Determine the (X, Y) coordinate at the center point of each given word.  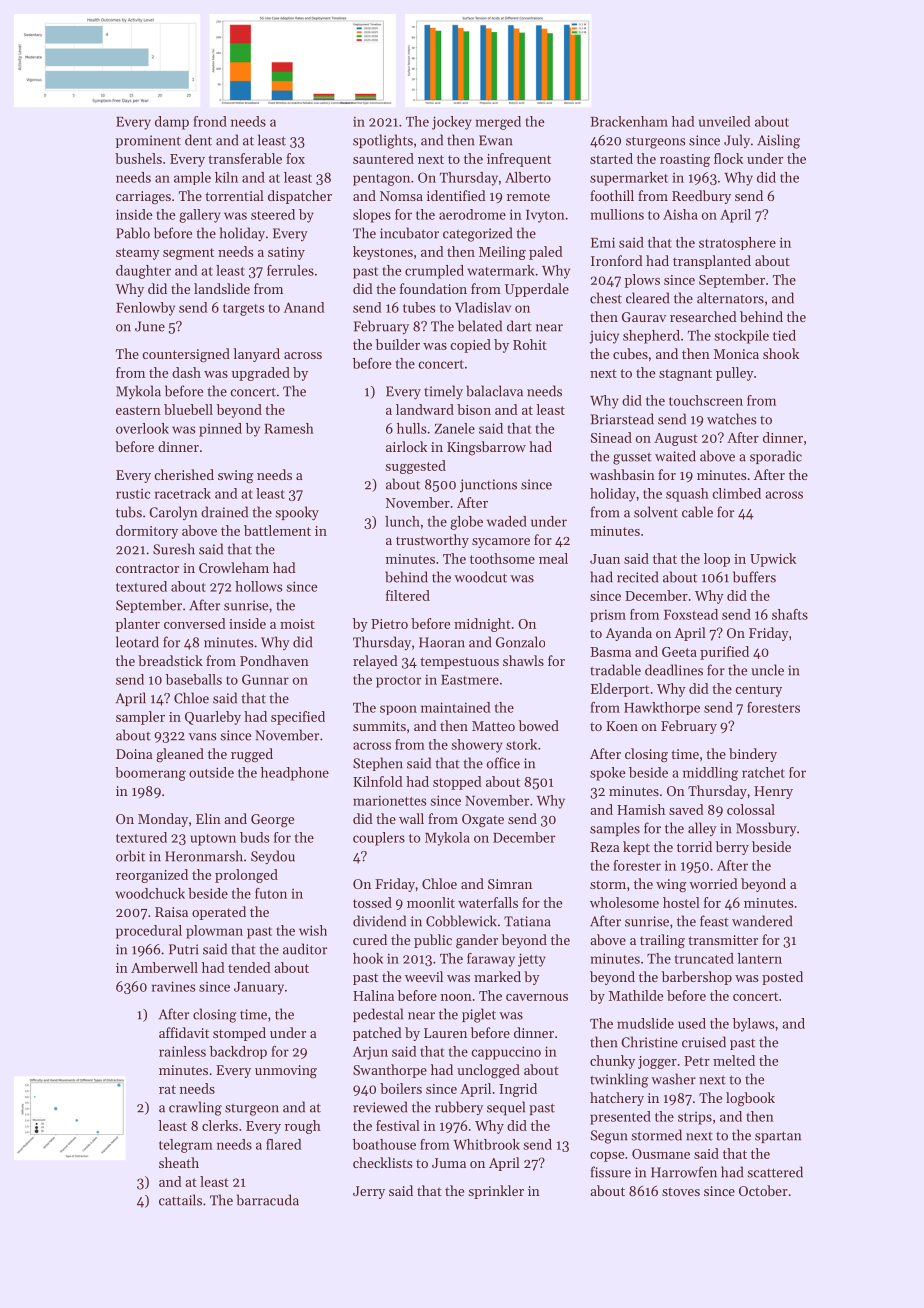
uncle (767, 670)
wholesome (624, 902)
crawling (195, 1108)
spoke (607, 774)
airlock (406, 446)
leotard (137, 642)
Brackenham (629, 121)
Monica (736, 354)
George (272, 821)
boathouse (384, 1144)
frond (210, 121)
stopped (457, 783)
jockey (452, 123)
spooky (297, 513)
